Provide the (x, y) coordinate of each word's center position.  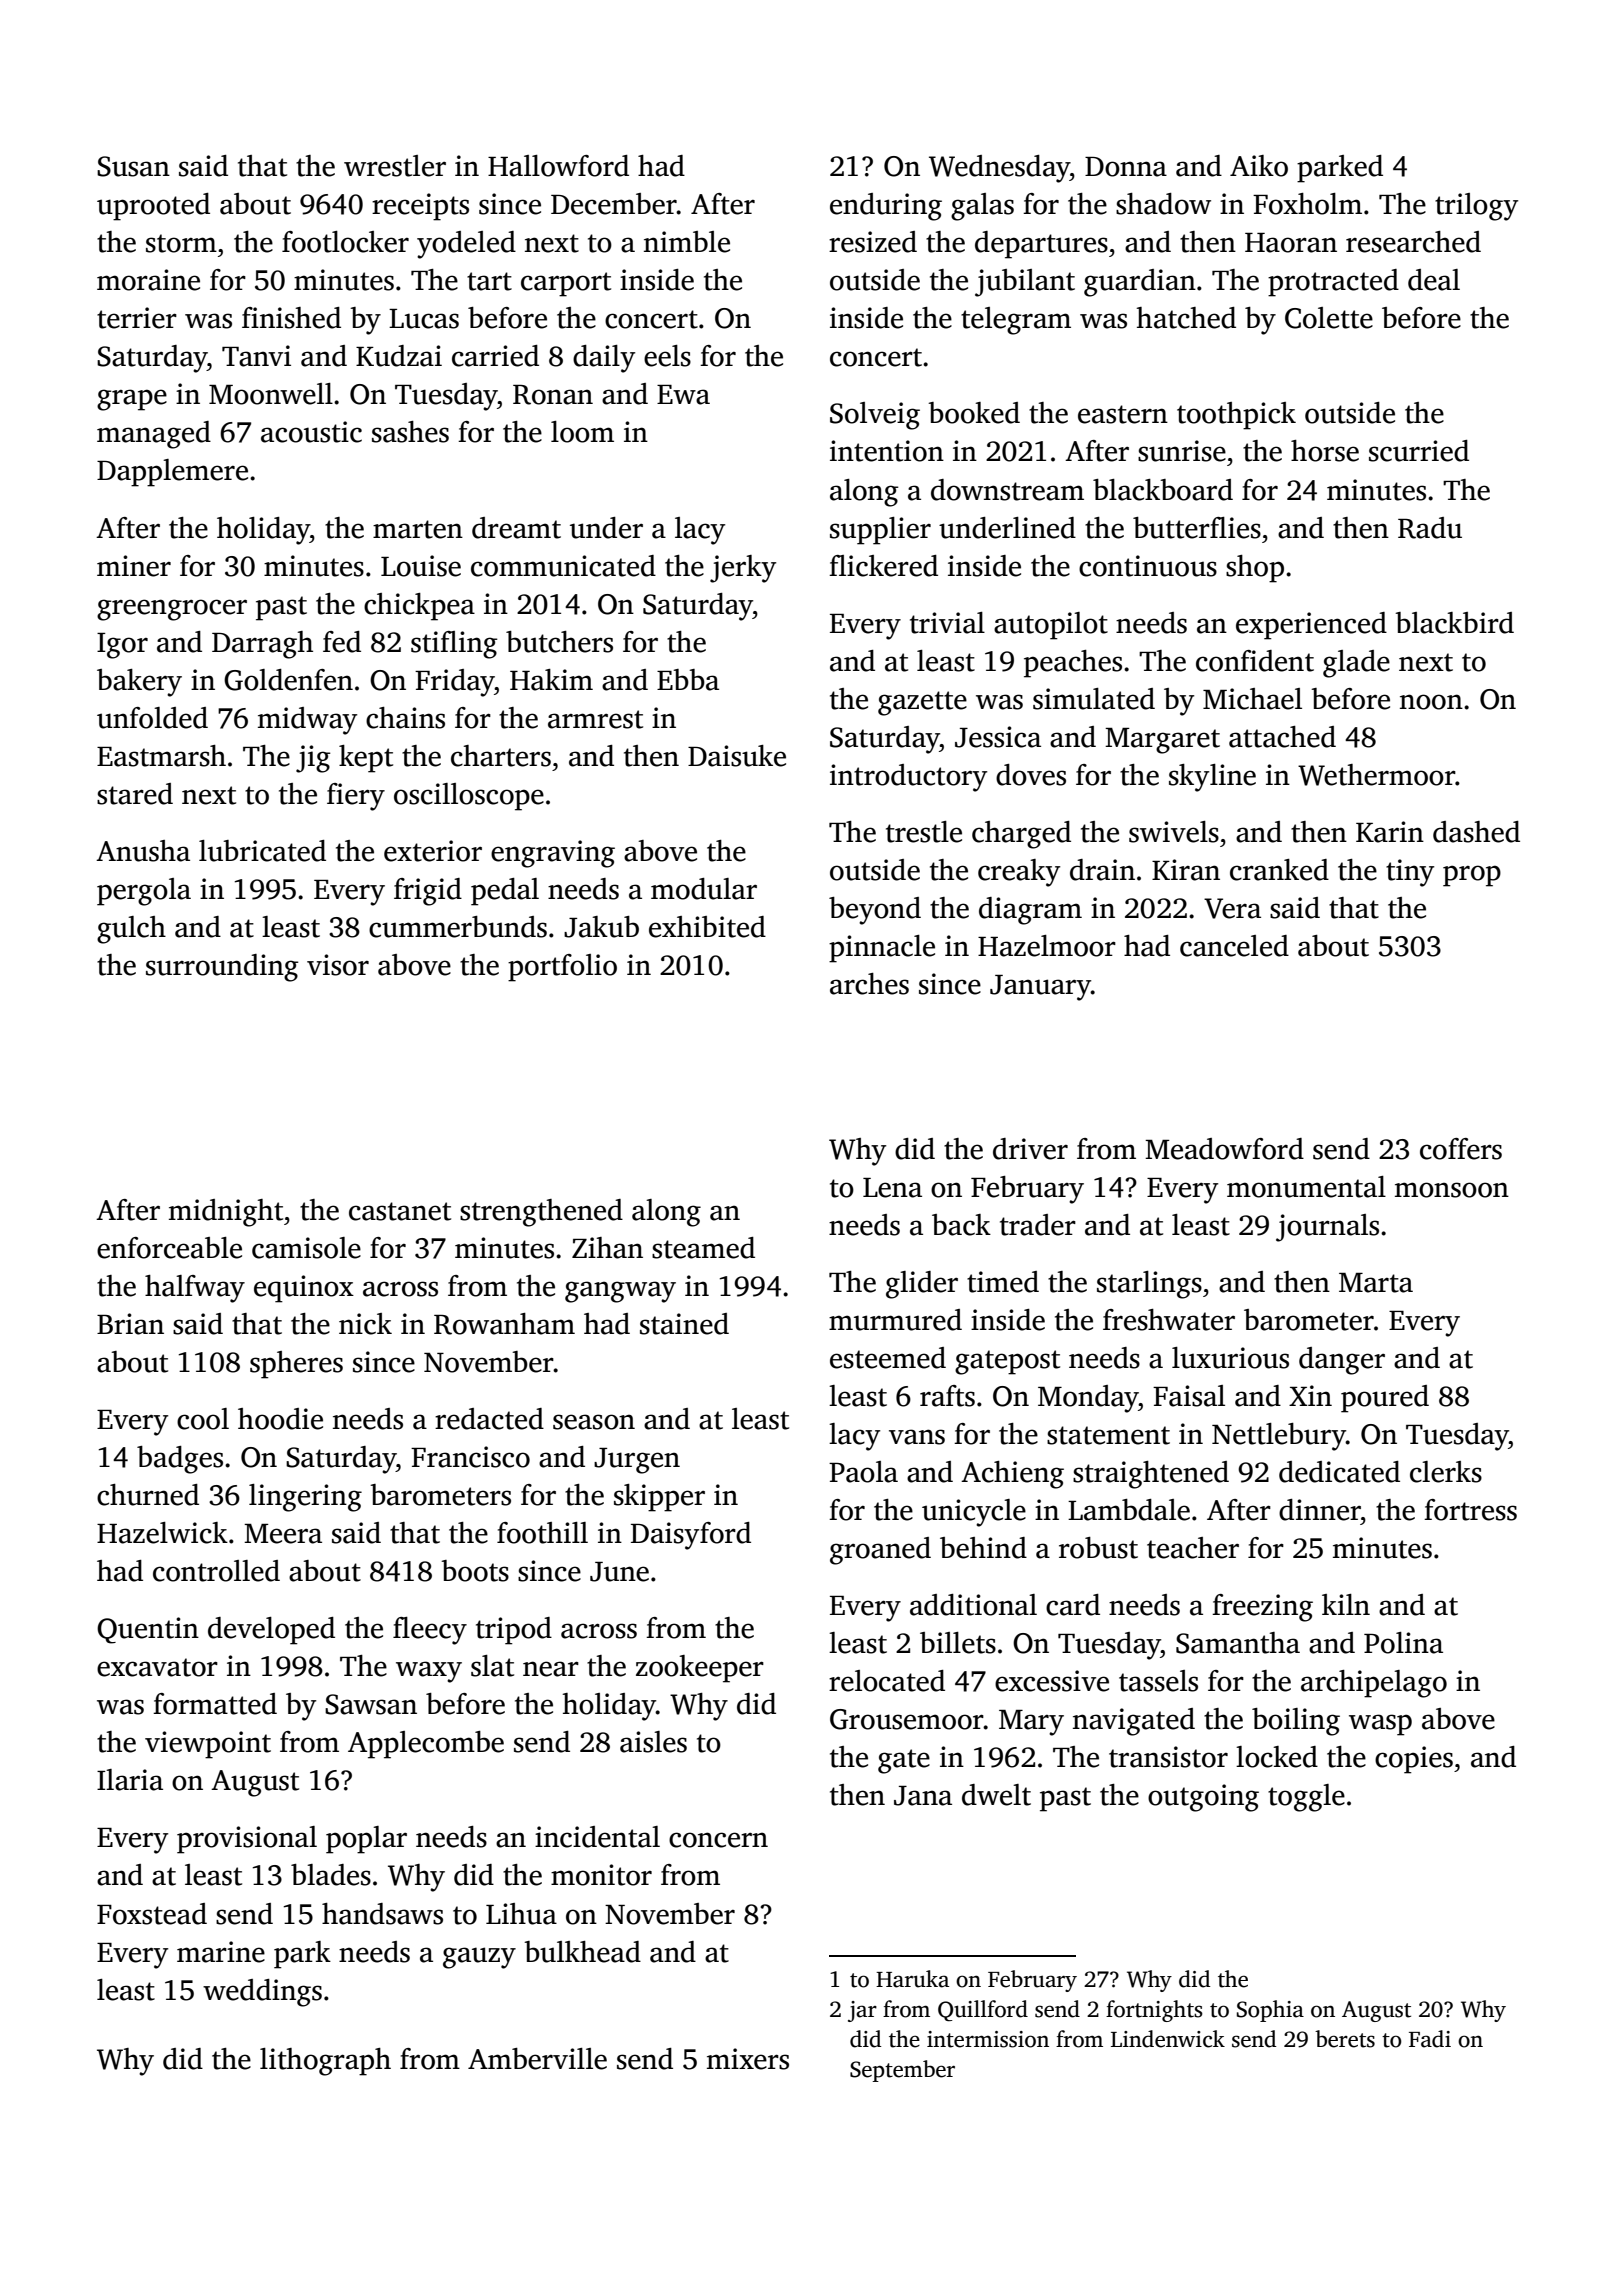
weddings (262, 1993)
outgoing (1203, 1798)
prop (1472, 876)
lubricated (262, 851)
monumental (1306, 1187)
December (614, 204)
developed (271, 1631)
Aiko (1259, 166)
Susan (133, 166)
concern (718, 1840)
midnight (226, 1213)
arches (869, 984)
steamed (703, 1248)
